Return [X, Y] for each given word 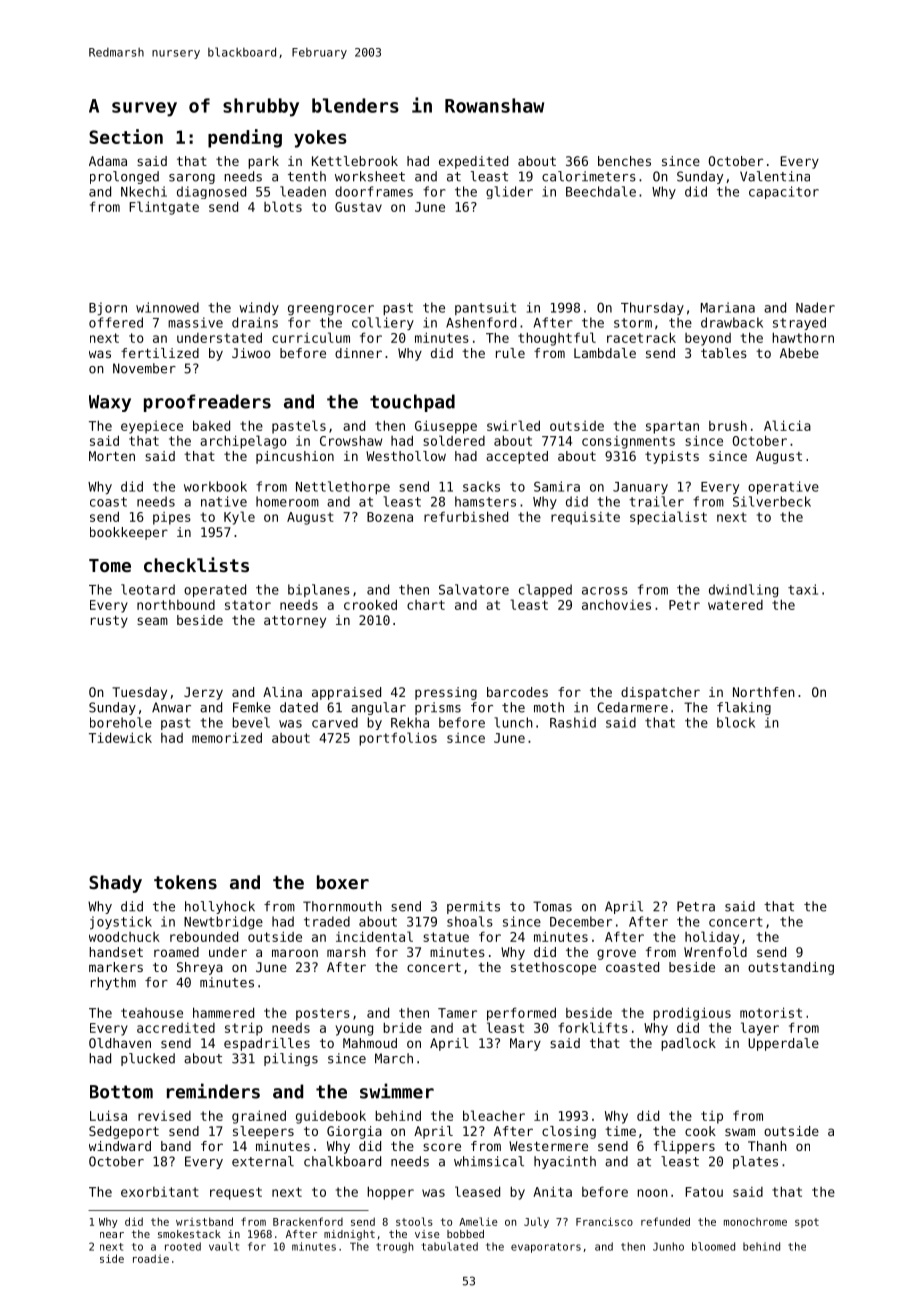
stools [414, 1221]
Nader [815, 307]
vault [224, 1246]
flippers [684, 1147]
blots [283, 206]
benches [624, 161]
